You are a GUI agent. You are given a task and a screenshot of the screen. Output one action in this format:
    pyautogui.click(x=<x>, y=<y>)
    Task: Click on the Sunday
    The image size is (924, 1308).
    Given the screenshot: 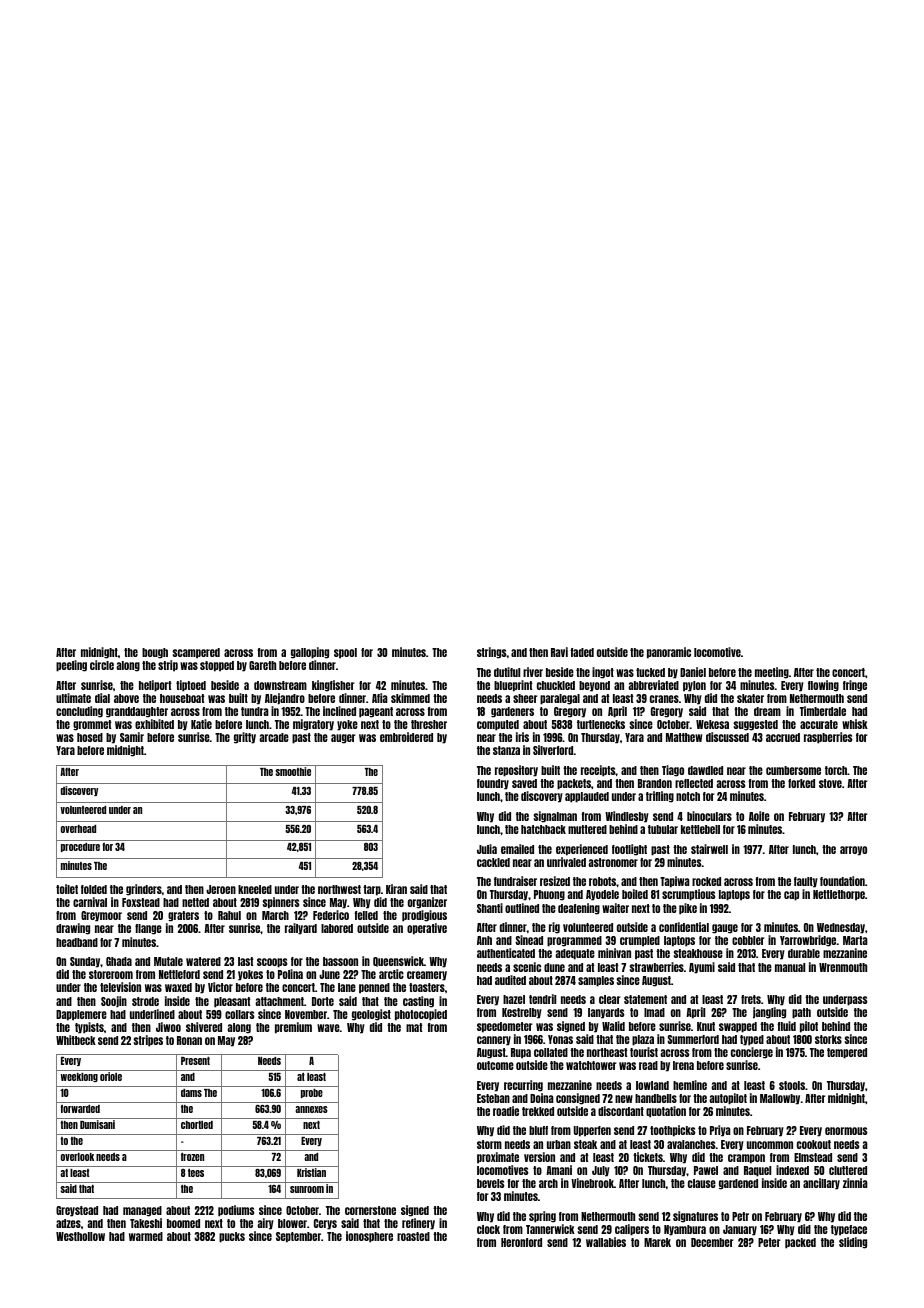 What is the action you would take?
    pyautogui.click(x=85, y=962)
